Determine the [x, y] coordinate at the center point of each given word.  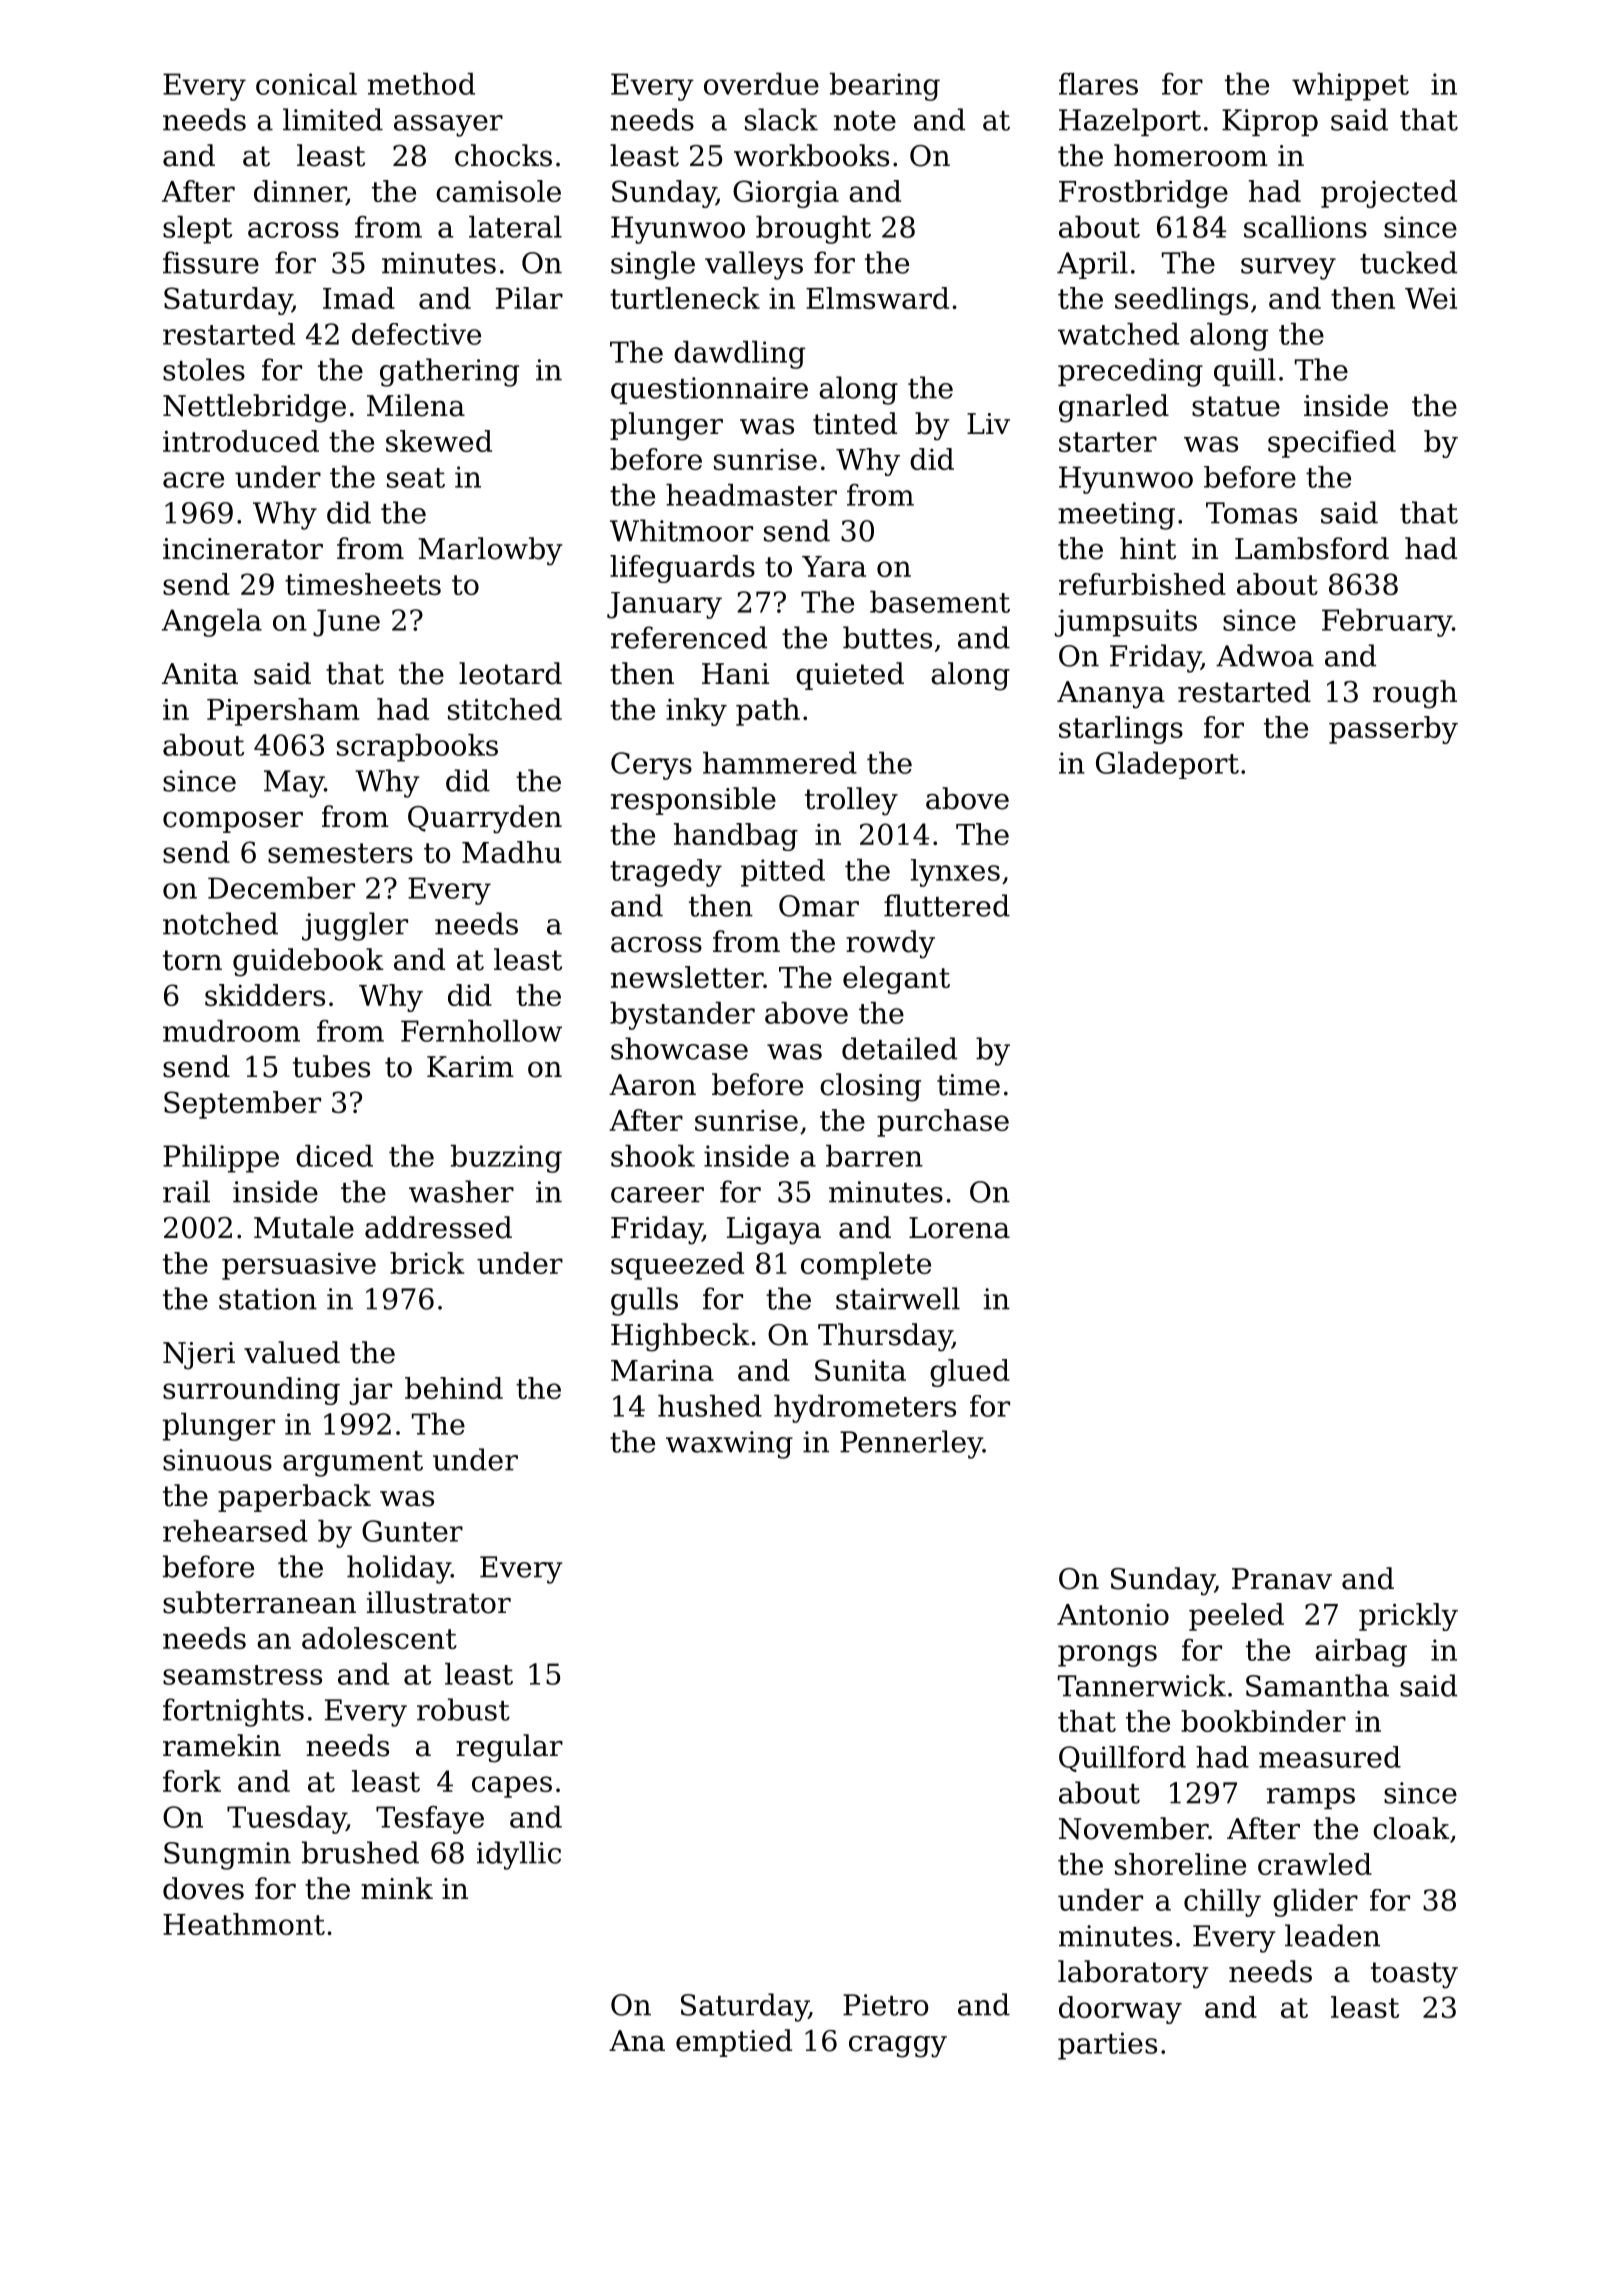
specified [1332, 444]
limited [333, 119]
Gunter [412, 1531]
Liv [988, 423]
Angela [212, 623]
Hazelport [1130, 122]
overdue [761, 84]
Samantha [1317, 1685]
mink [397, 1888]
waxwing [729, 1445]
